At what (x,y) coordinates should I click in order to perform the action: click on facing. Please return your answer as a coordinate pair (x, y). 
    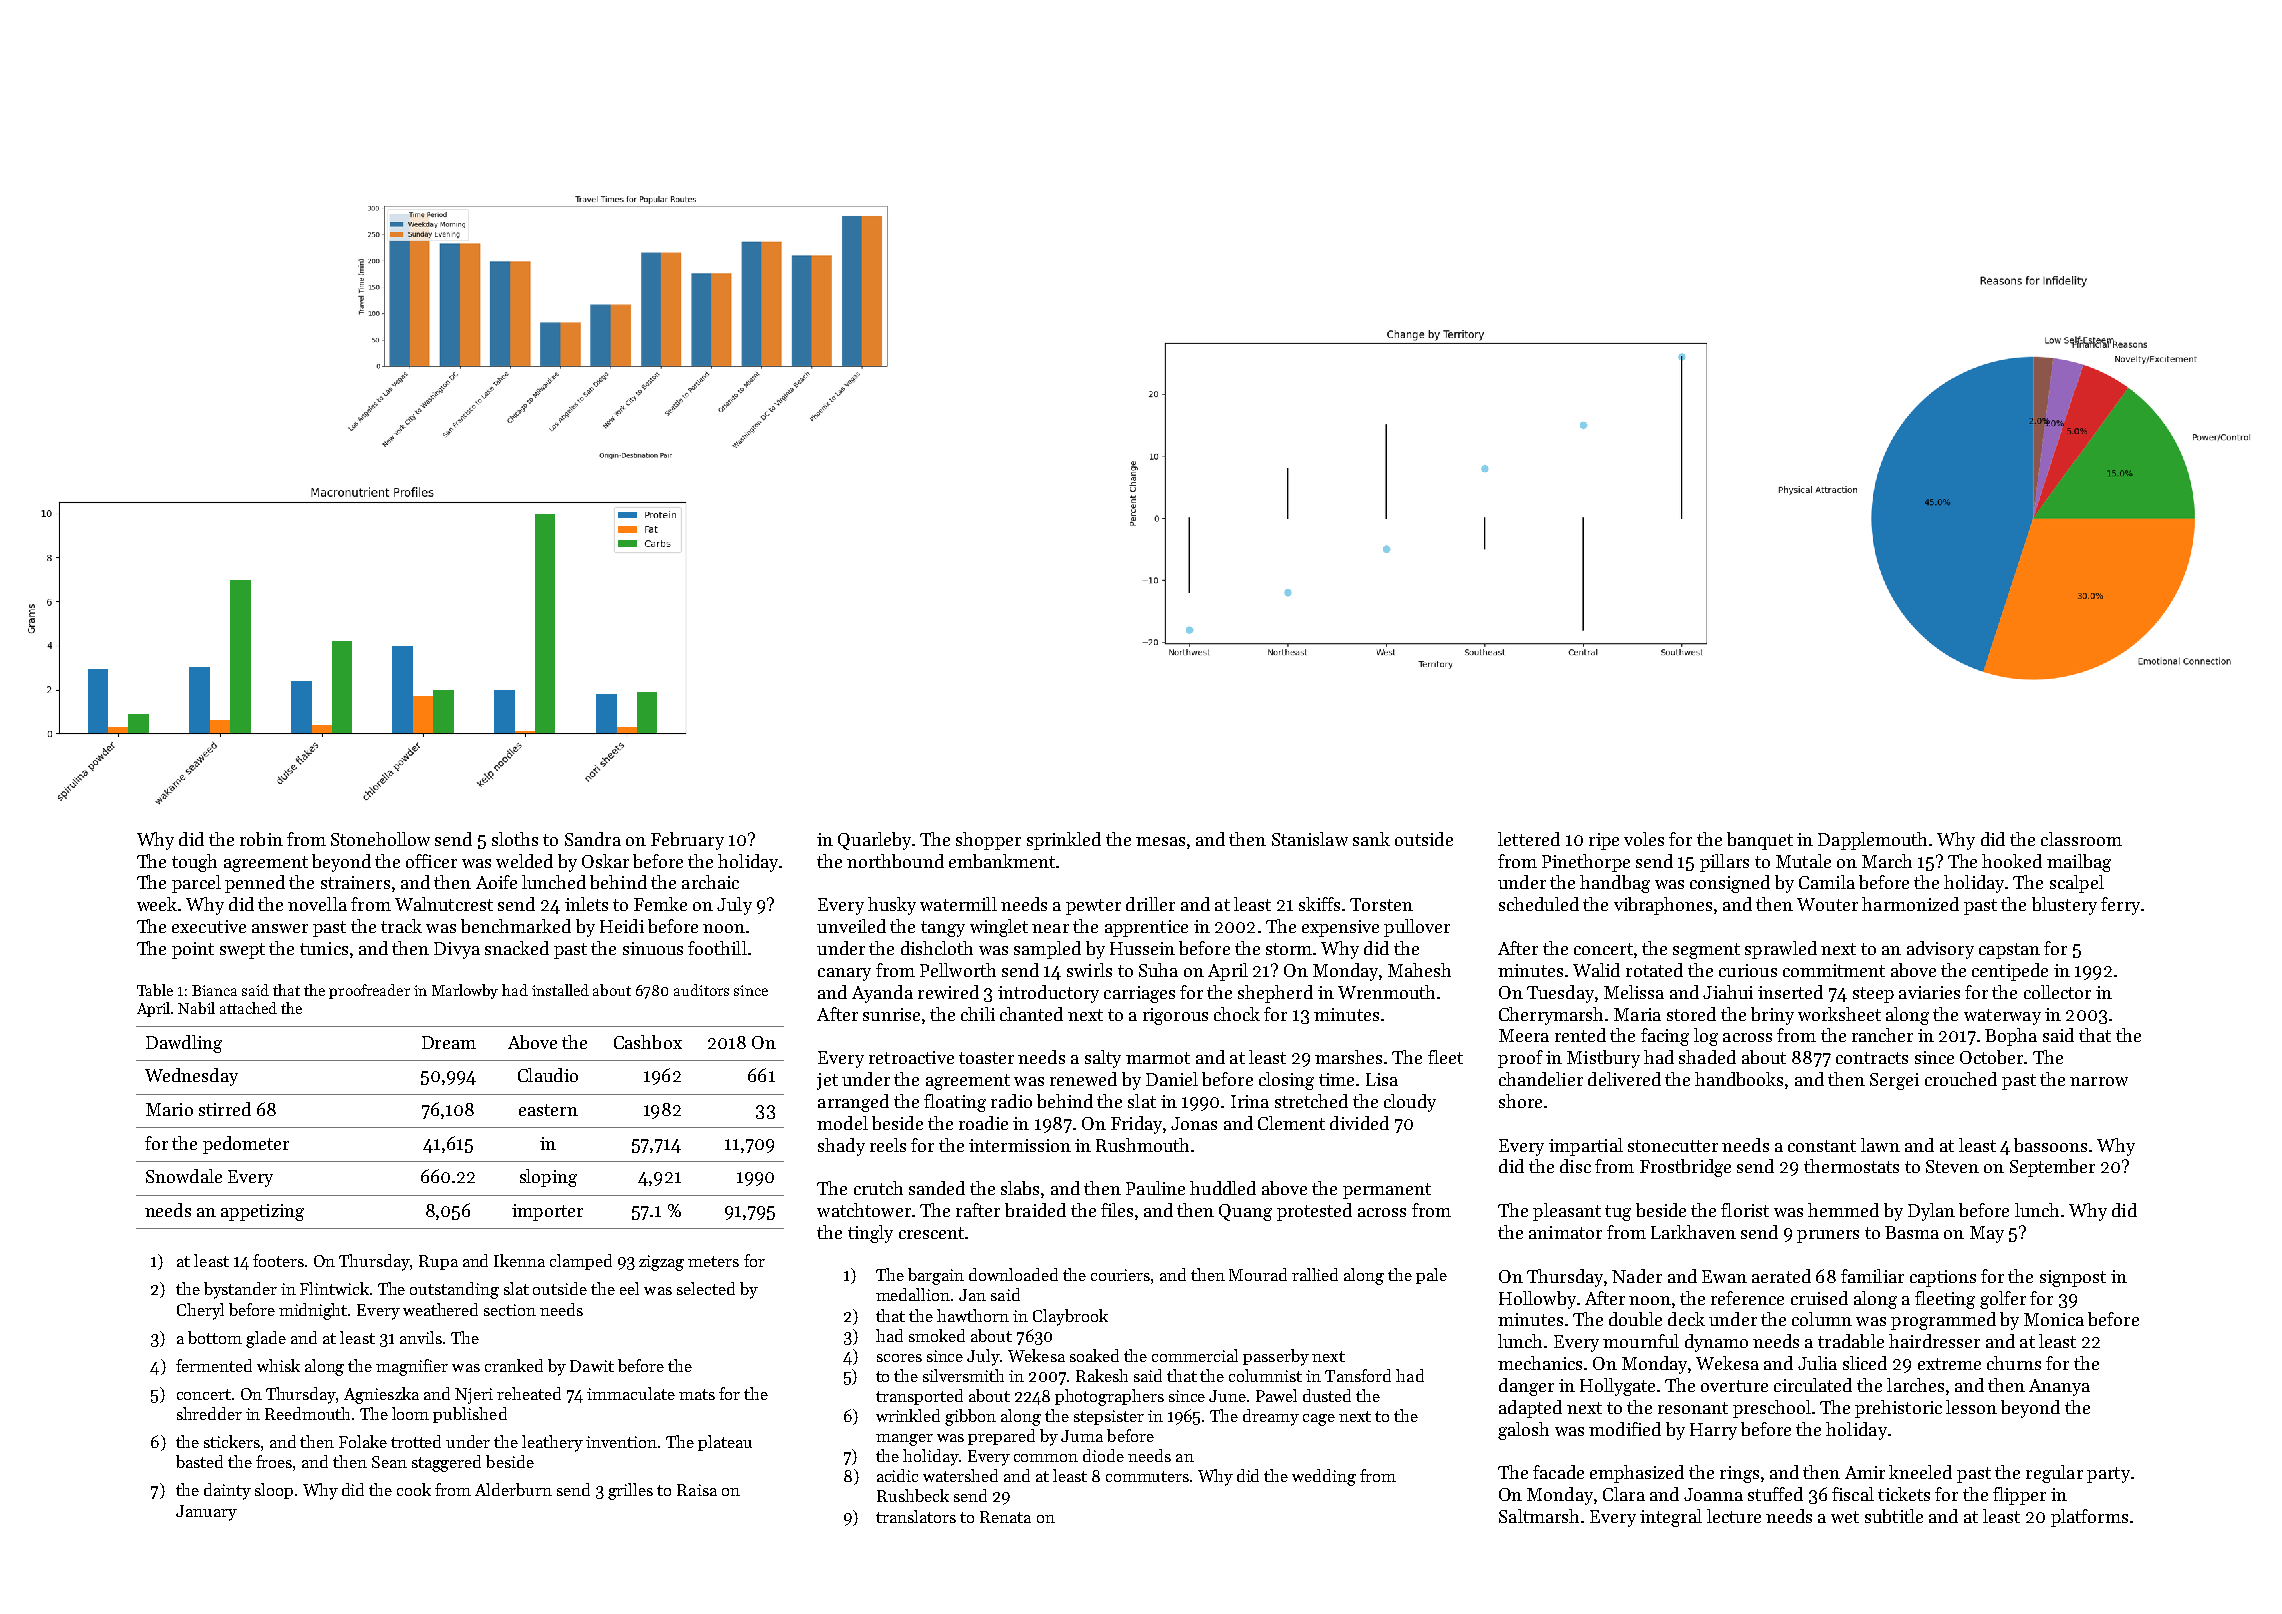
    Looking at the image, I should click on (1665, 1037).
